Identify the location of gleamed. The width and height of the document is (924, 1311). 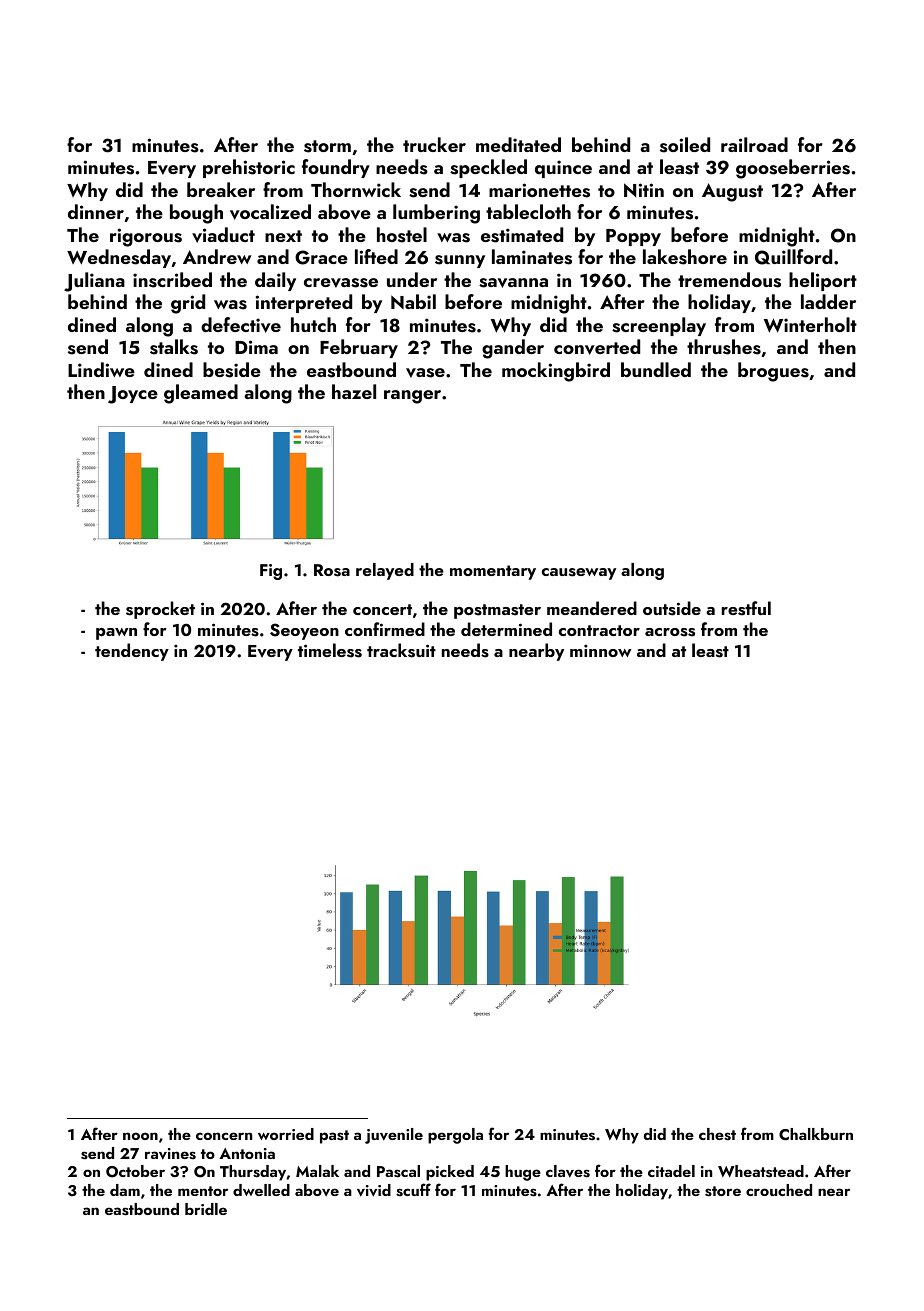
(201, 394).
